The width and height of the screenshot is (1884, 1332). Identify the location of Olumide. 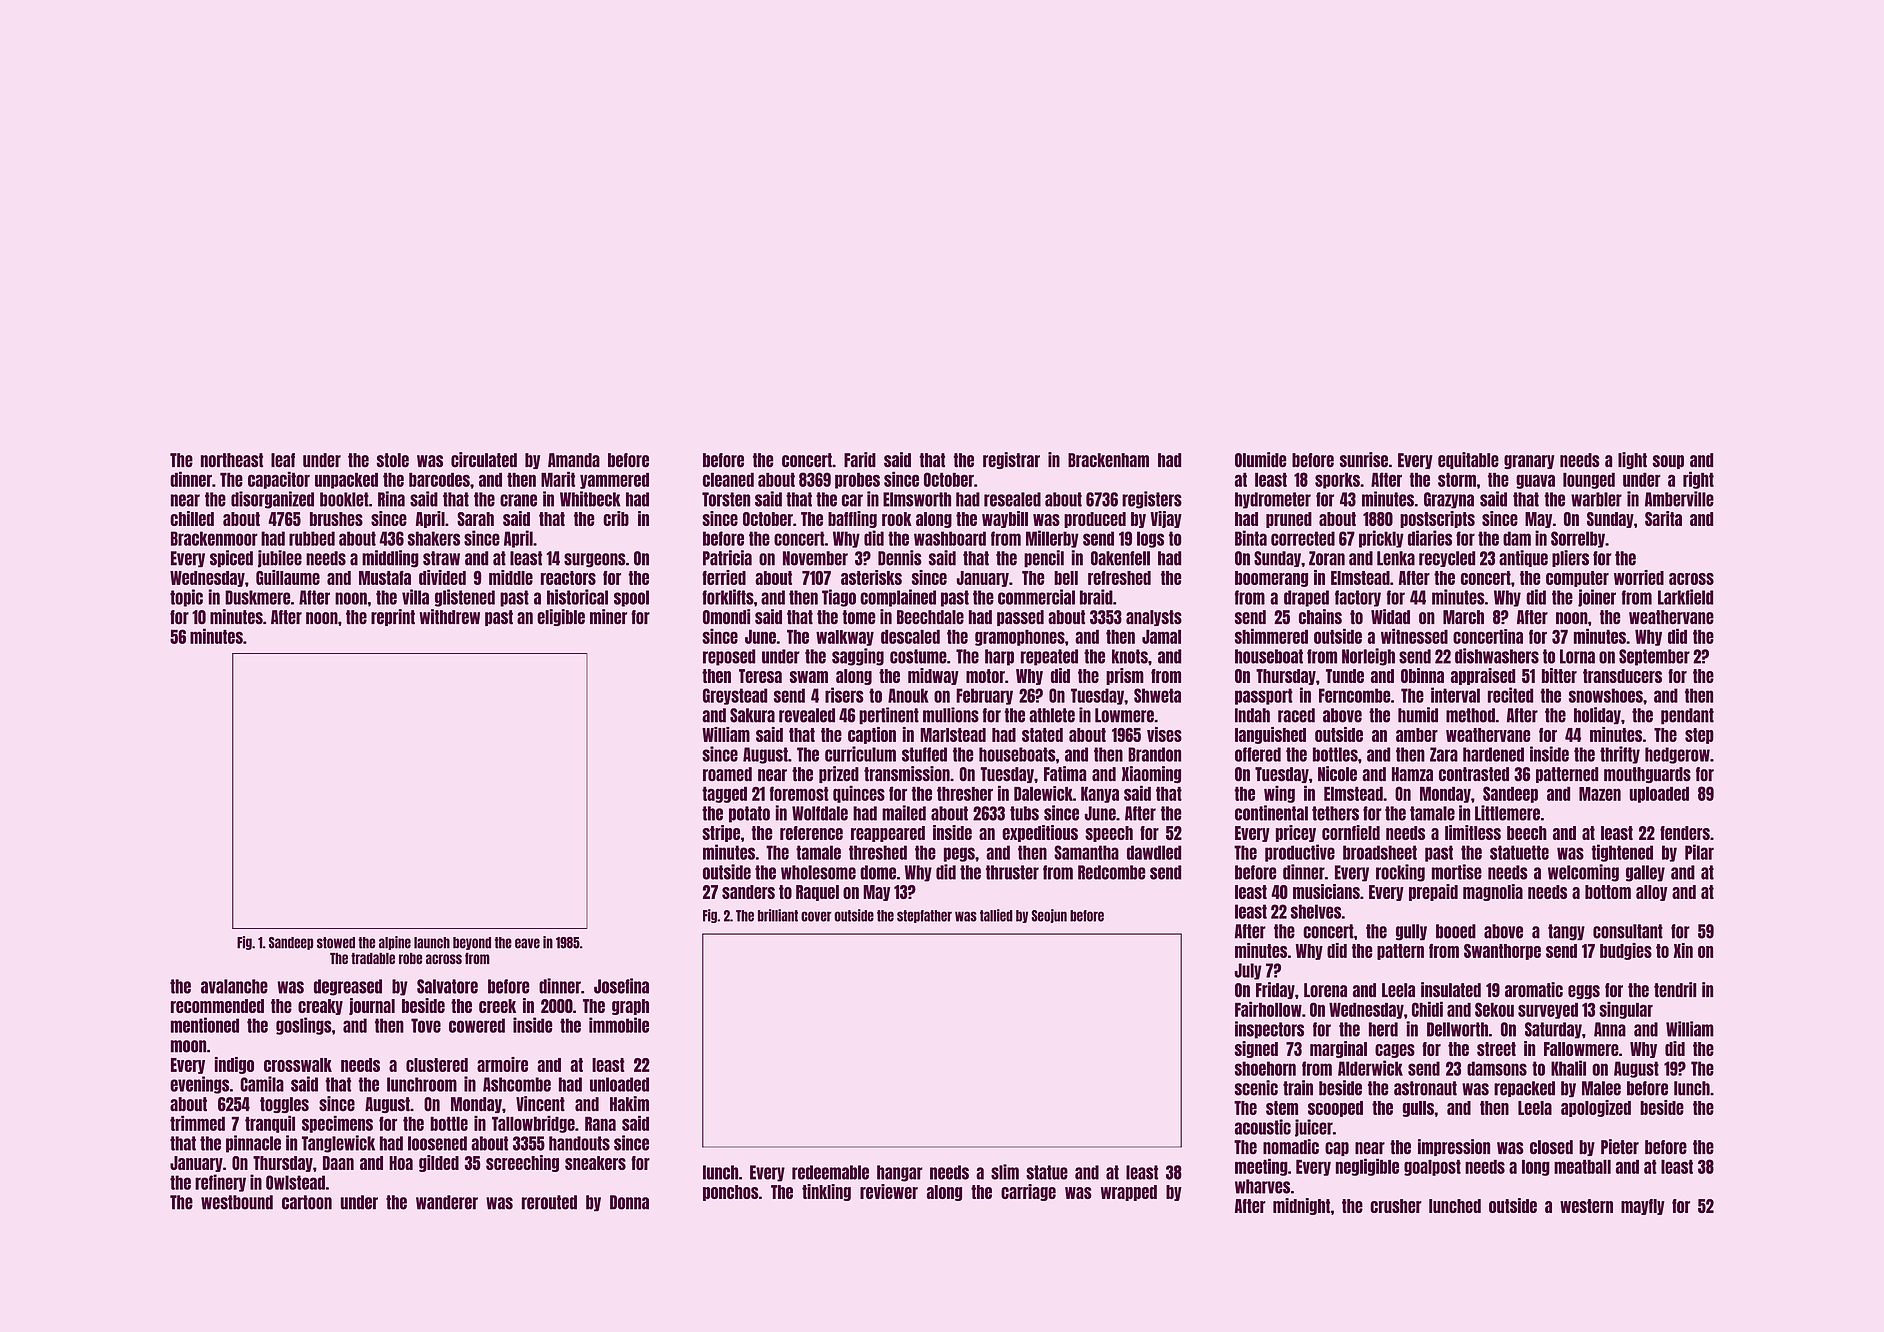
(1261, 460).
